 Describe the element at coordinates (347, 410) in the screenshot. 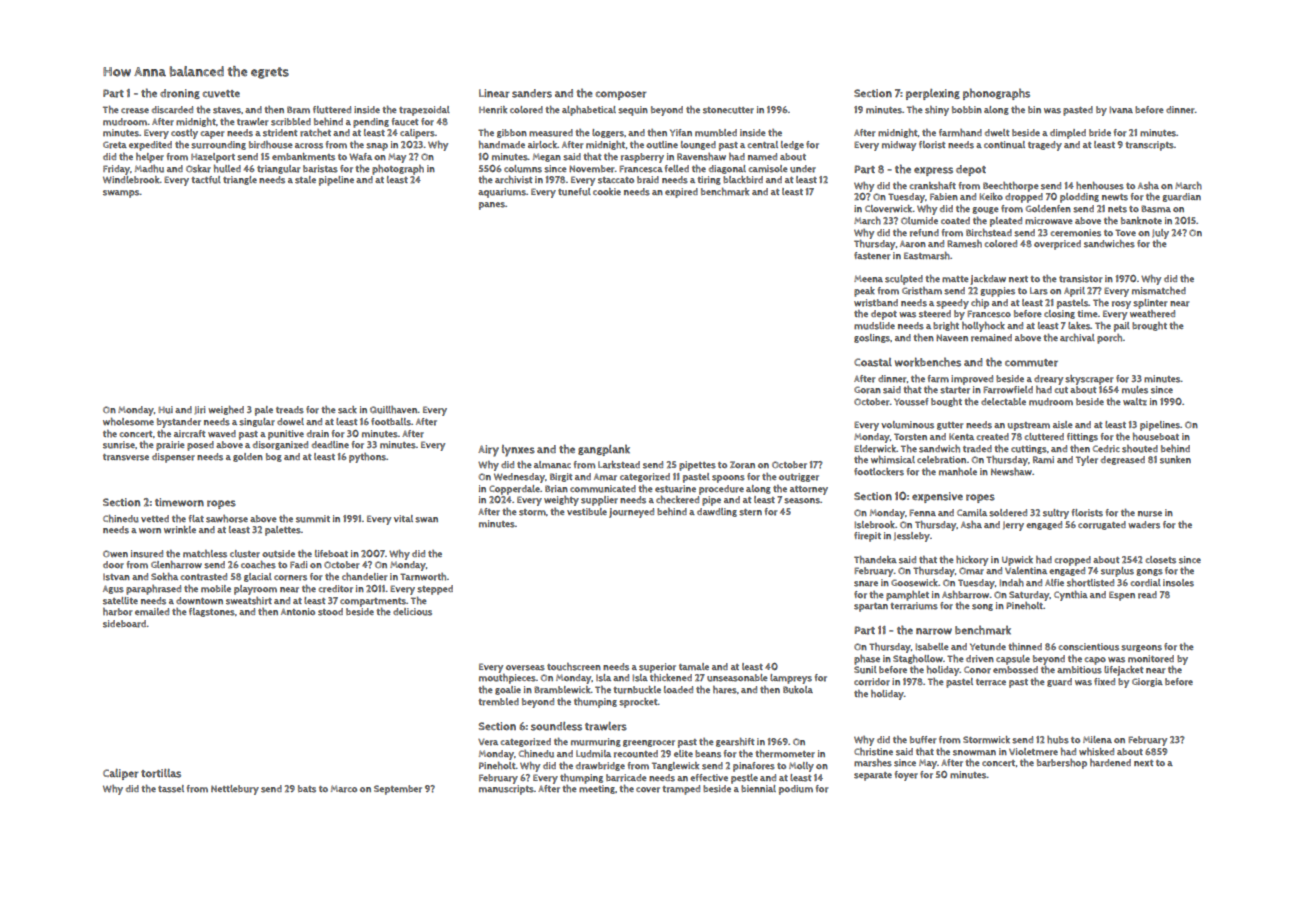

I see `sack` at that location.
